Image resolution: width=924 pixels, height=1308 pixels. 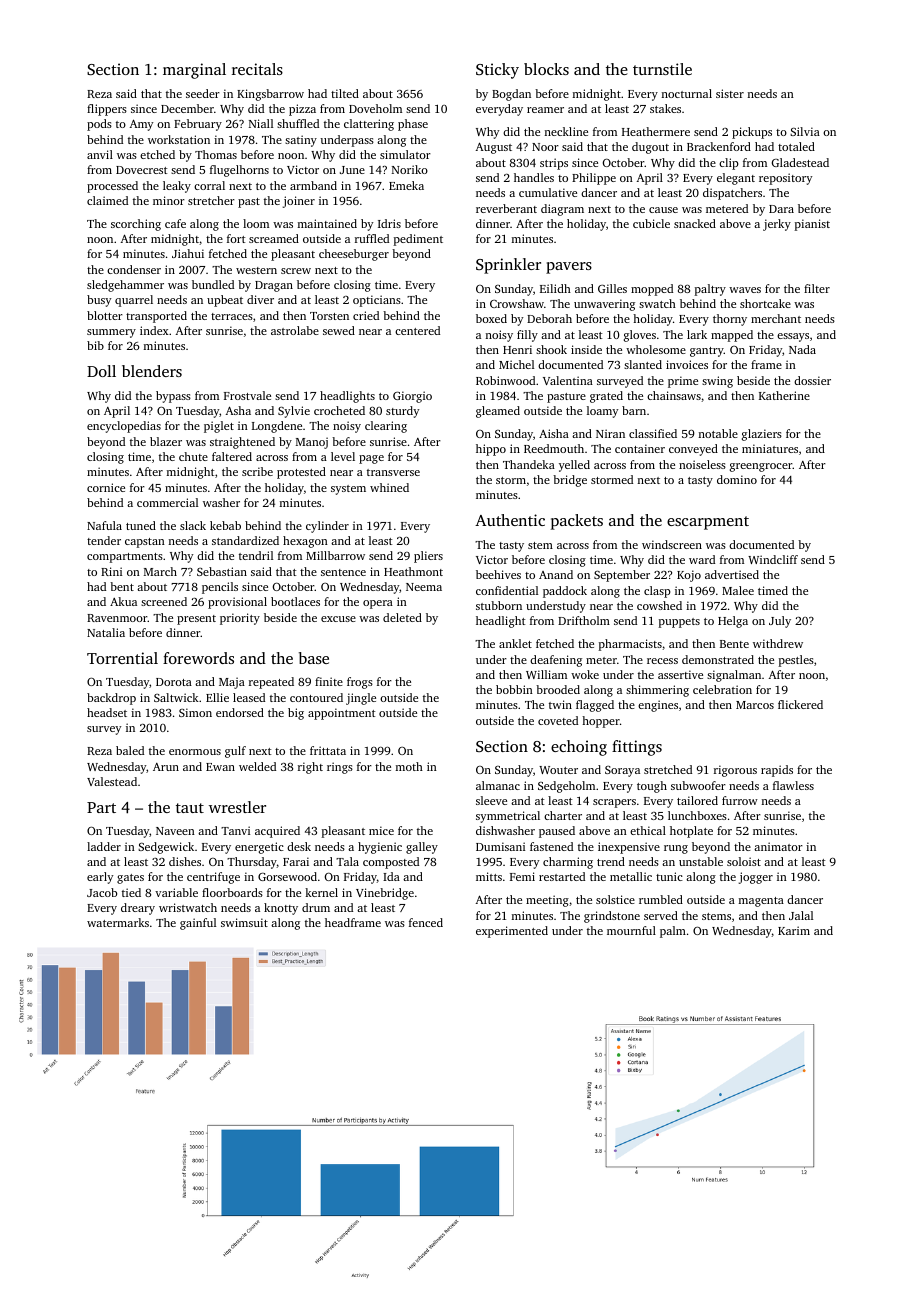 I want to click on sister, so click(x=730, y=93).
